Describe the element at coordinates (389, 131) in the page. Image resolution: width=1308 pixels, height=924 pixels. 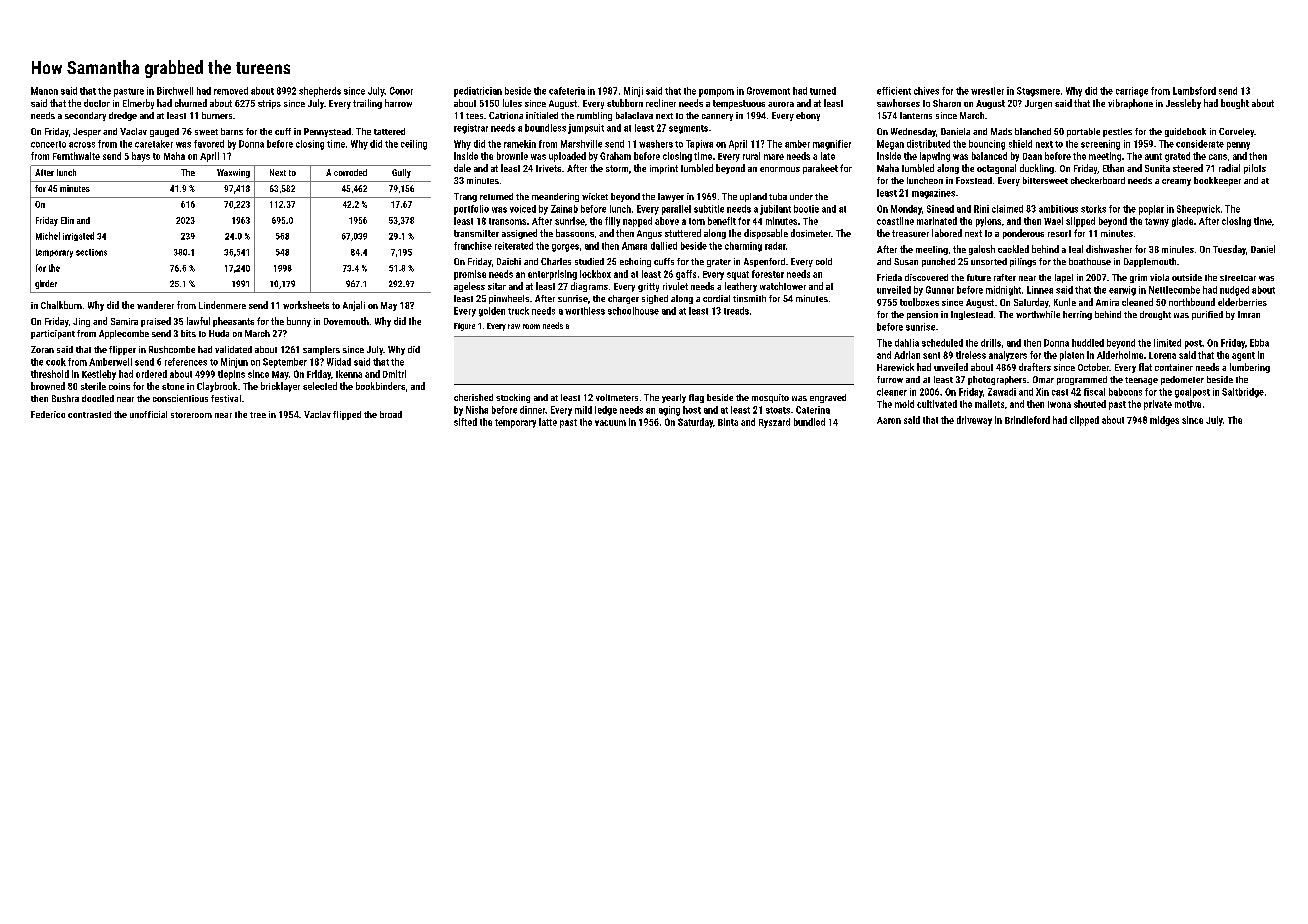
I see `tattered` at that location.
